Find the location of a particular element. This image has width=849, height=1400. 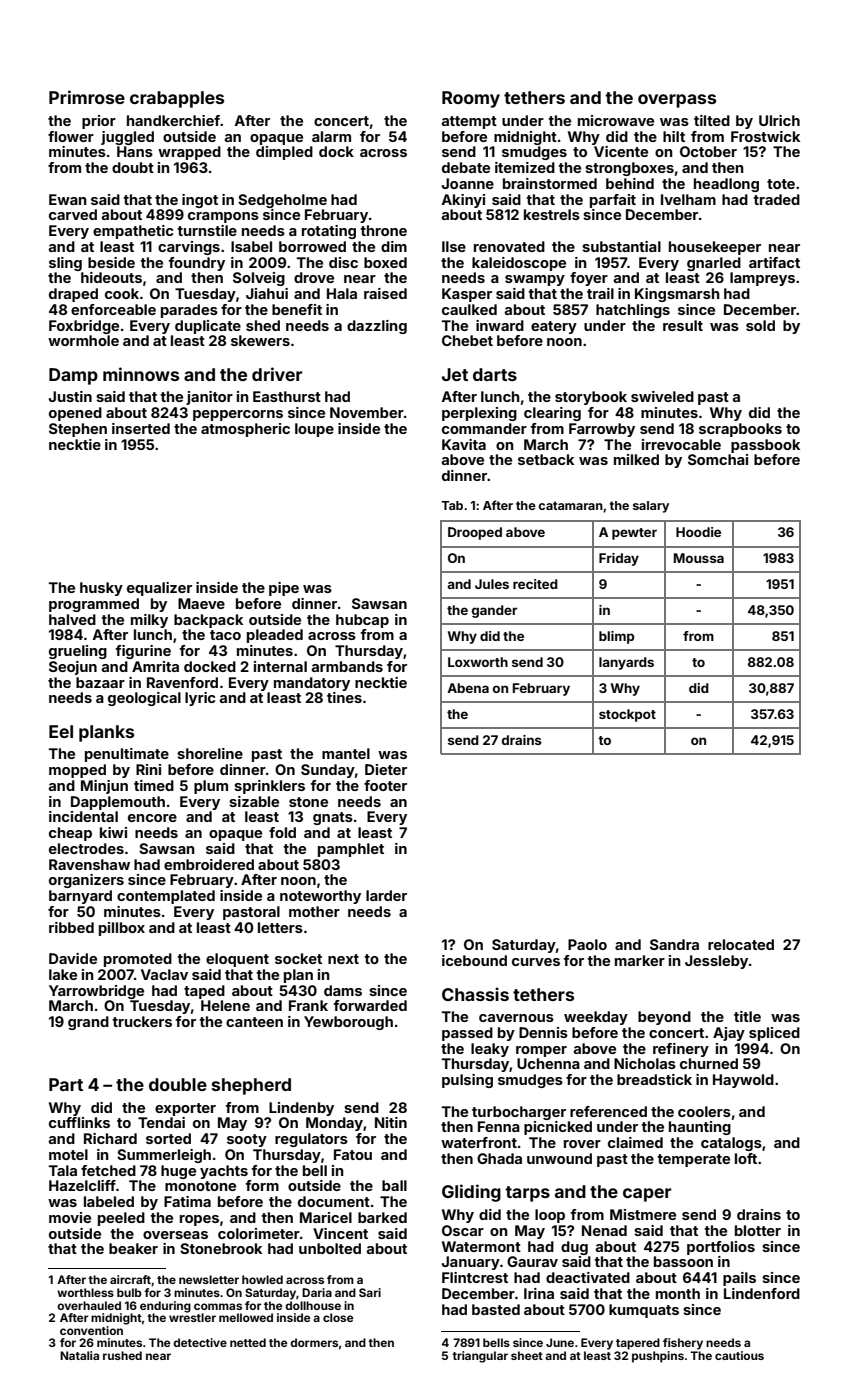

sling is located at coordinates (65, 264).
